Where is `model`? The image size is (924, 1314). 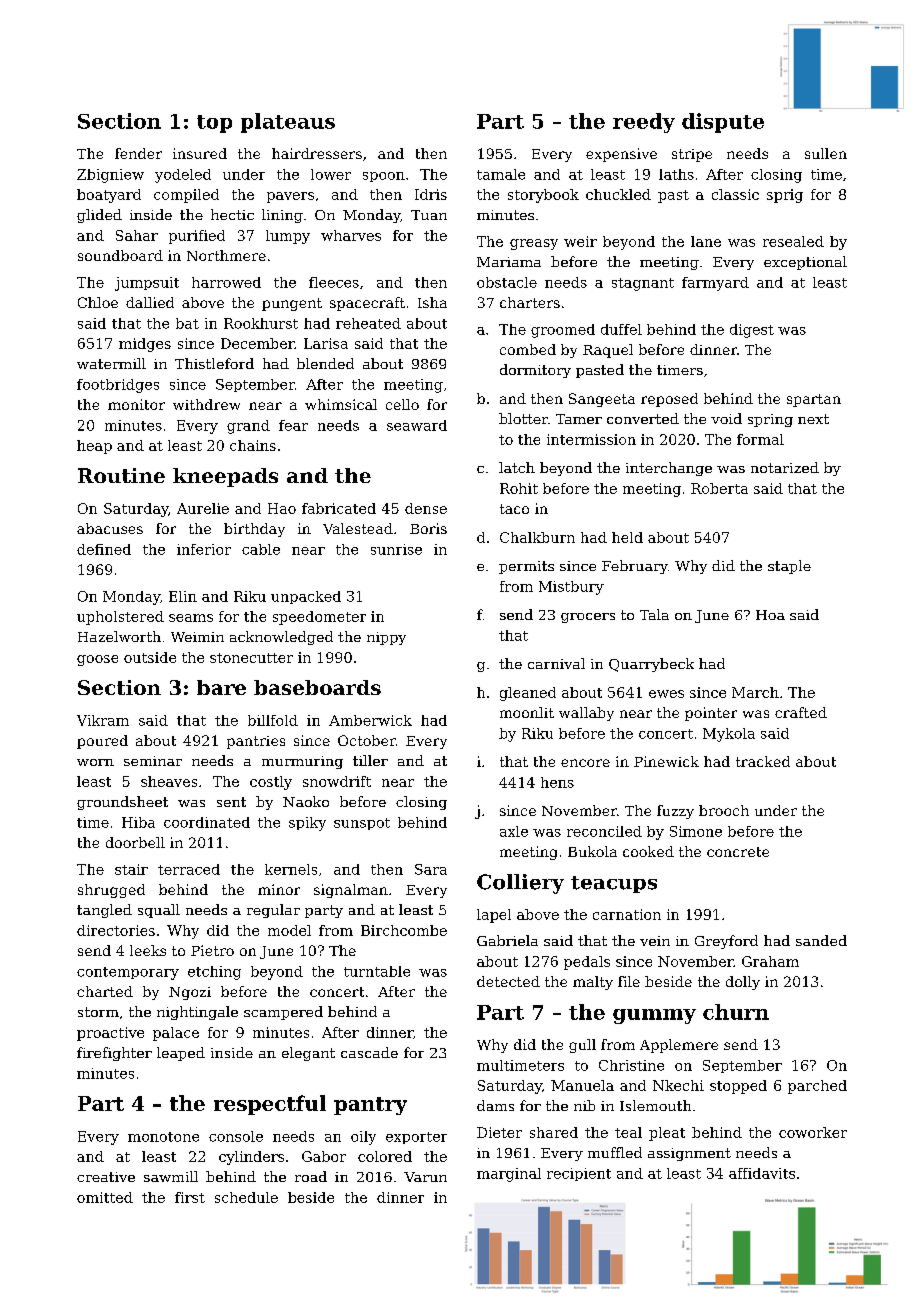
model is located at coordinates (289, 930).
